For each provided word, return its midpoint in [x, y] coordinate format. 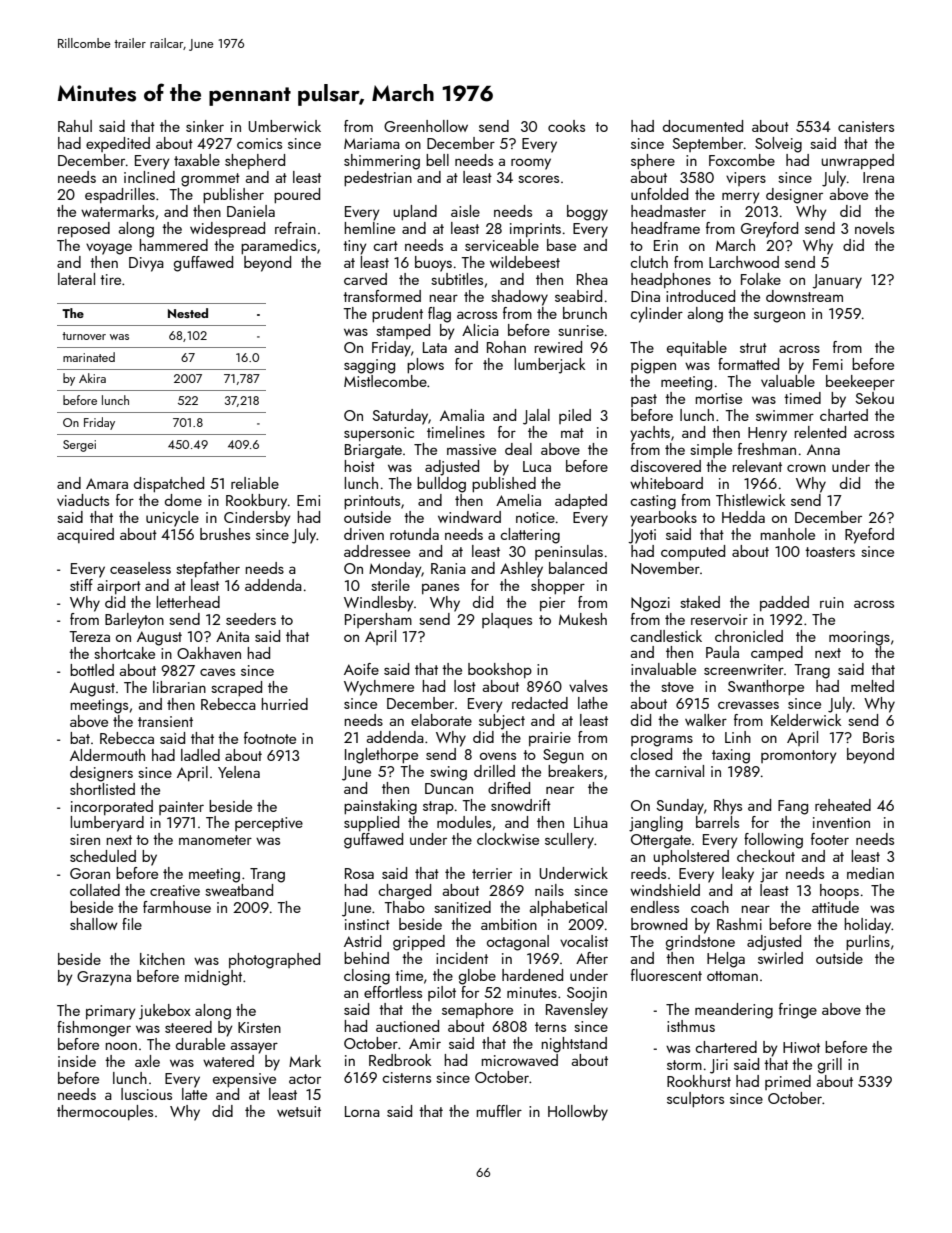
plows [425, 366]
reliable [255, 483]
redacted [540, 703]
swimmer [785, 415]
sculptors [695, 1100]
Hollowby [578, 1113]
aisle [465, 211]
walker [706, 720]
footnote [270, 738]
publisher [233, 196]
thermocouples [105, 1112]
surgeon [779, 317]
